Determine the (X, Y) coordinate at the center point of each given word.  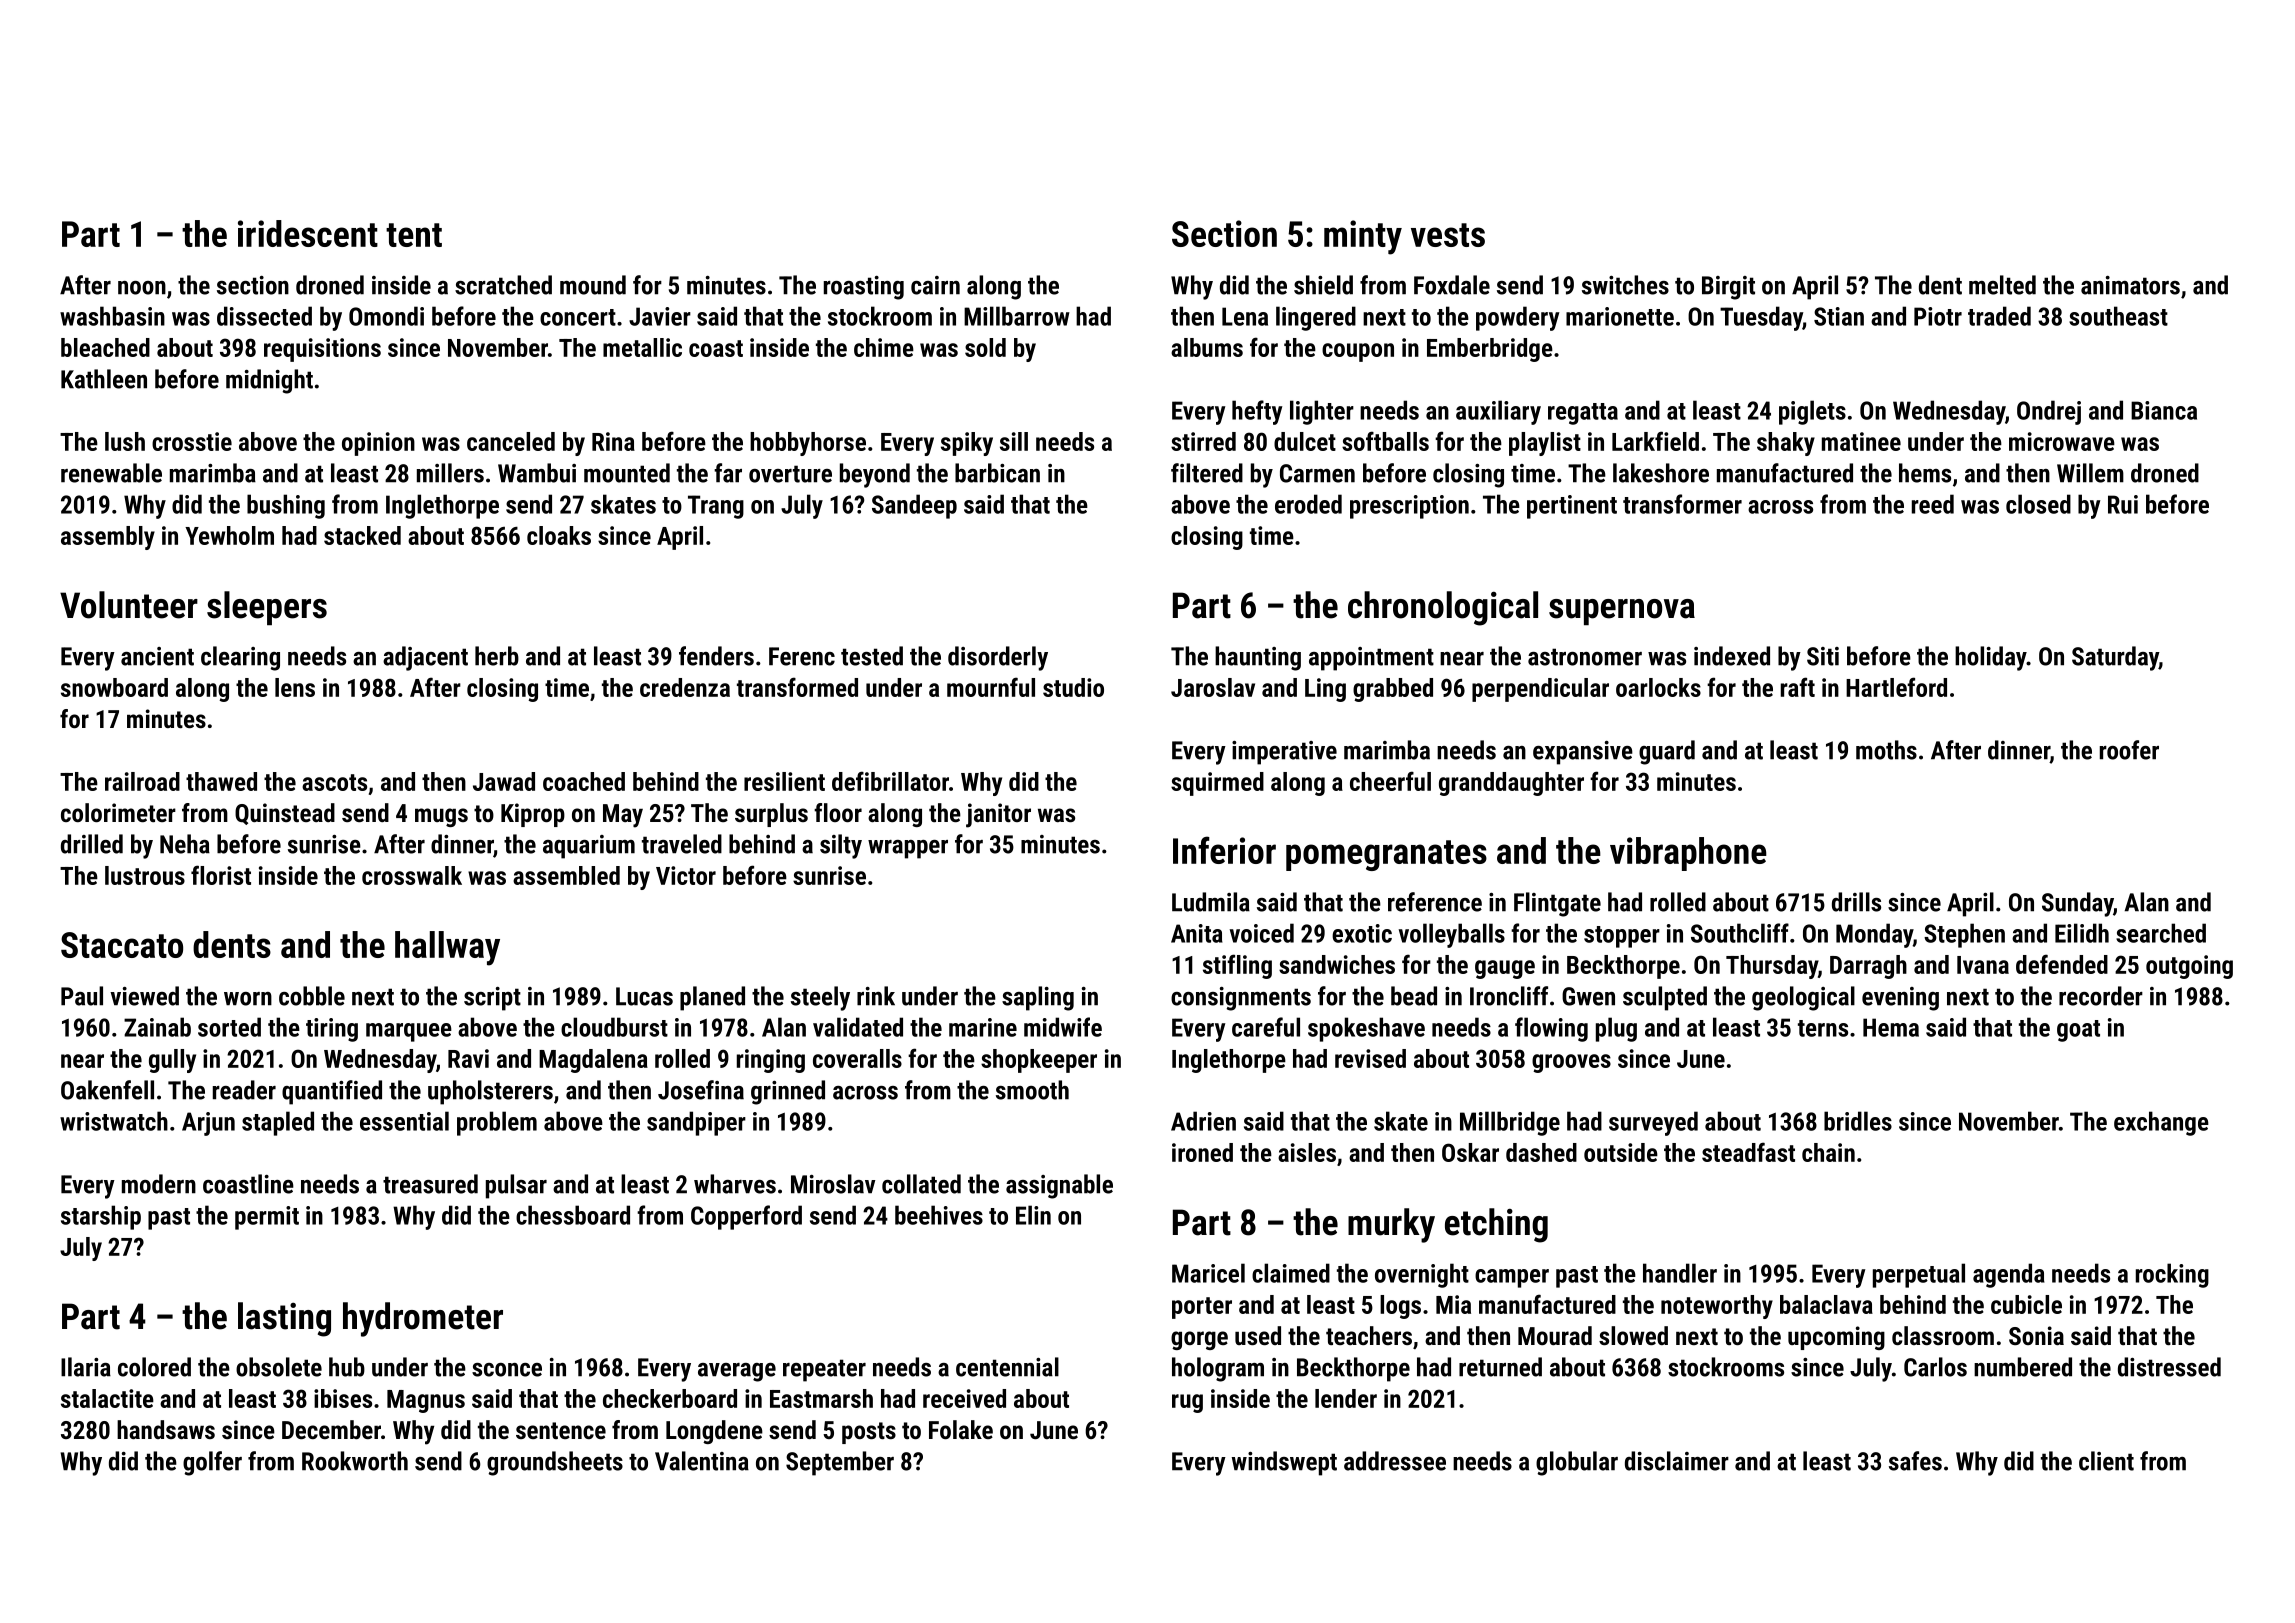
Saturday (2115, 658)
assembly (108, 538)
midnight (269, 381)
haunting (1258, 658)
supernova (1622, 612)
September (840, 1463)
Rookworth (355, 1461)
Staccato (122, 945)
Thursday (1772, 967)
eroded (1308, 504)
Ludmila (1211, 902)
